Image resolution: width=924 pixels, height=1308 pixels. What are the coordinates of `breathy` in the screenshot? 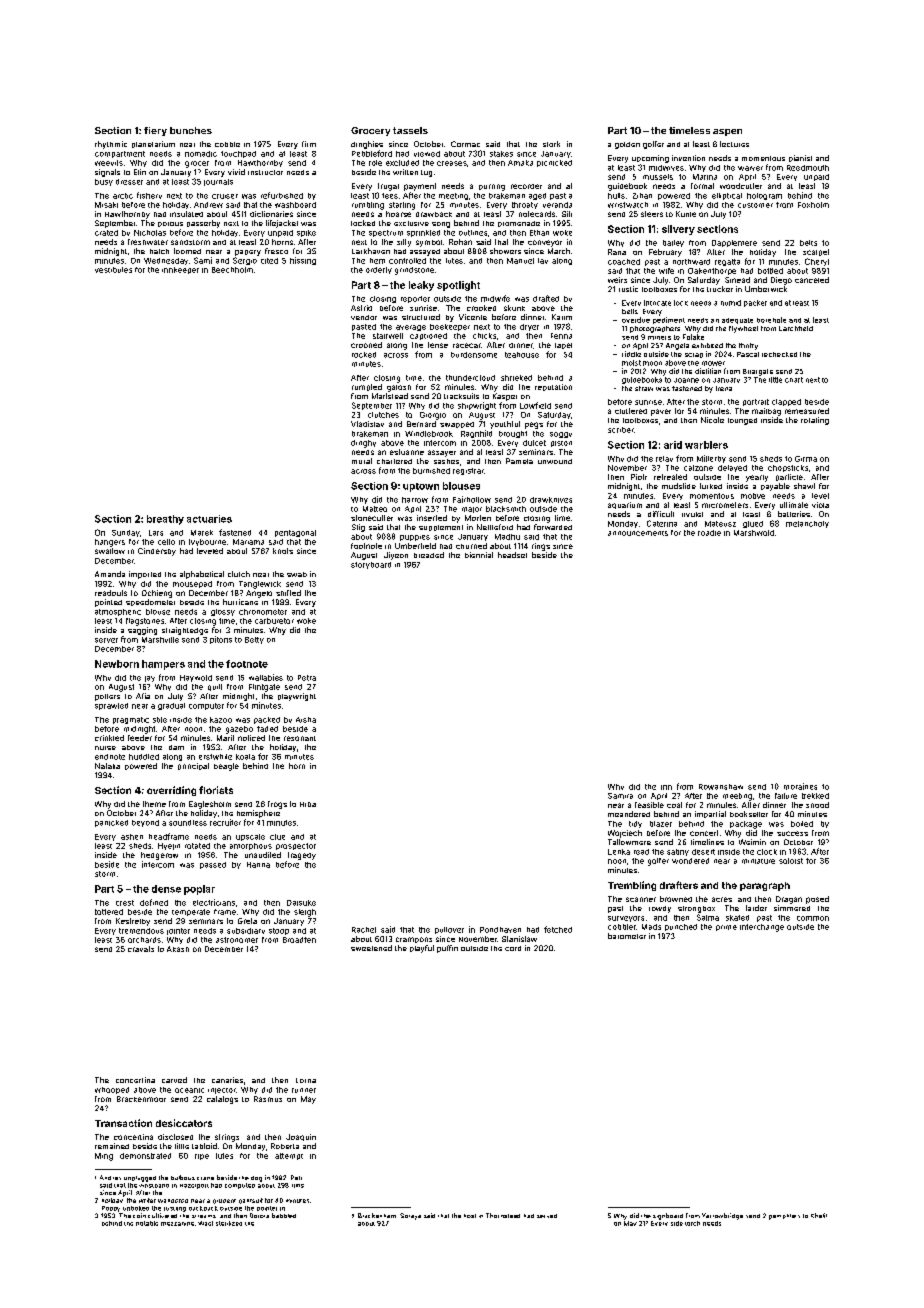 It's located at (165, 520).
